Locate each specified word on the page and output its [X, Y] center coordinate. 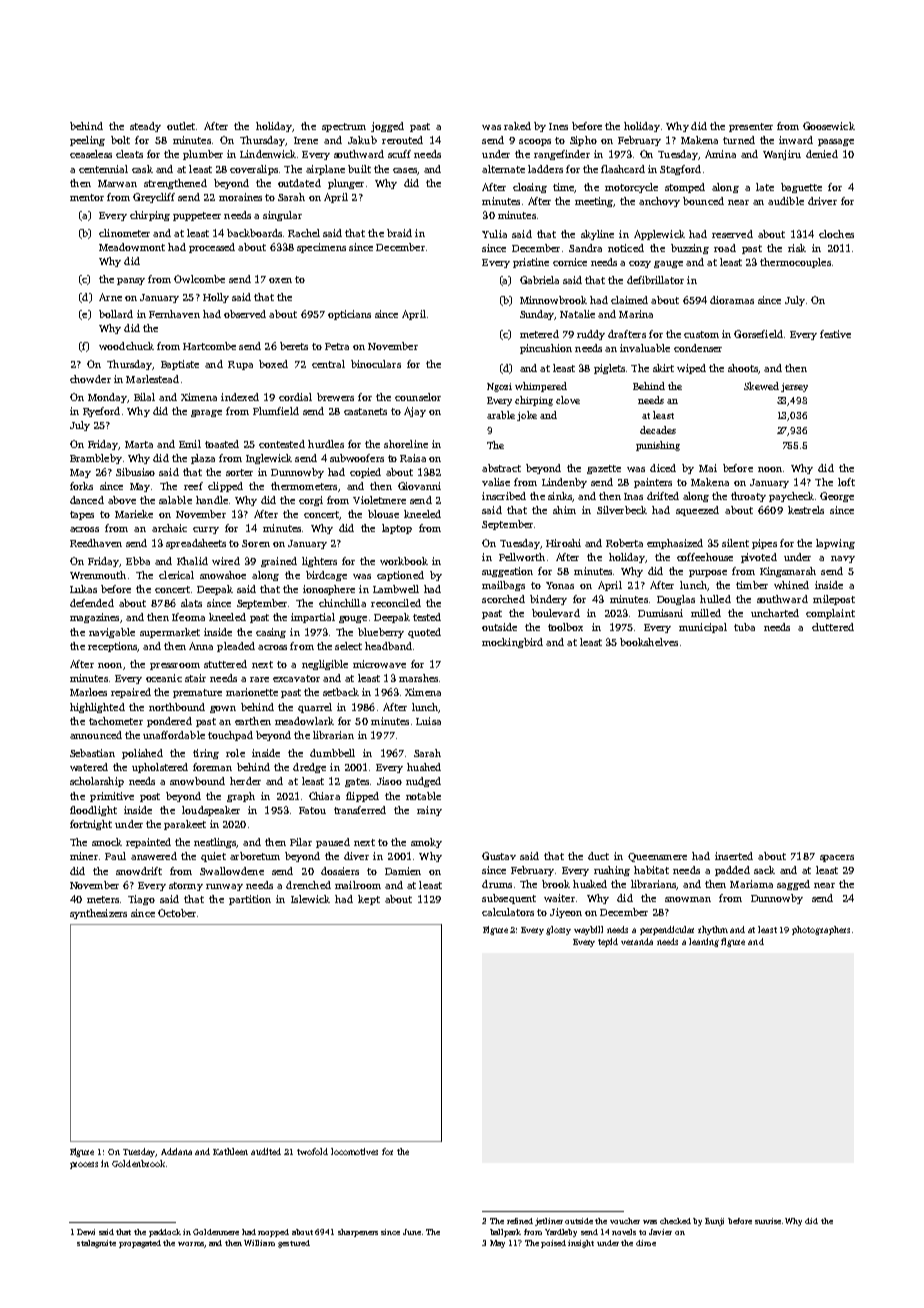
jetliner [549, 1222]
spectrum [344, 127]
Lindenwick [268, 154]
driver [822, 201]
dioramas [732, 300]
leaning [704, 942]
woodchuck [126, 346]
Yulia [494, 234]
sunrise [768, 1221]
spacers [837, 858]
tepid [608, 942]
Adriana [176, 1151]
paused [333, 843]
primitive [112, 797]
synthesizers [98, 914]
